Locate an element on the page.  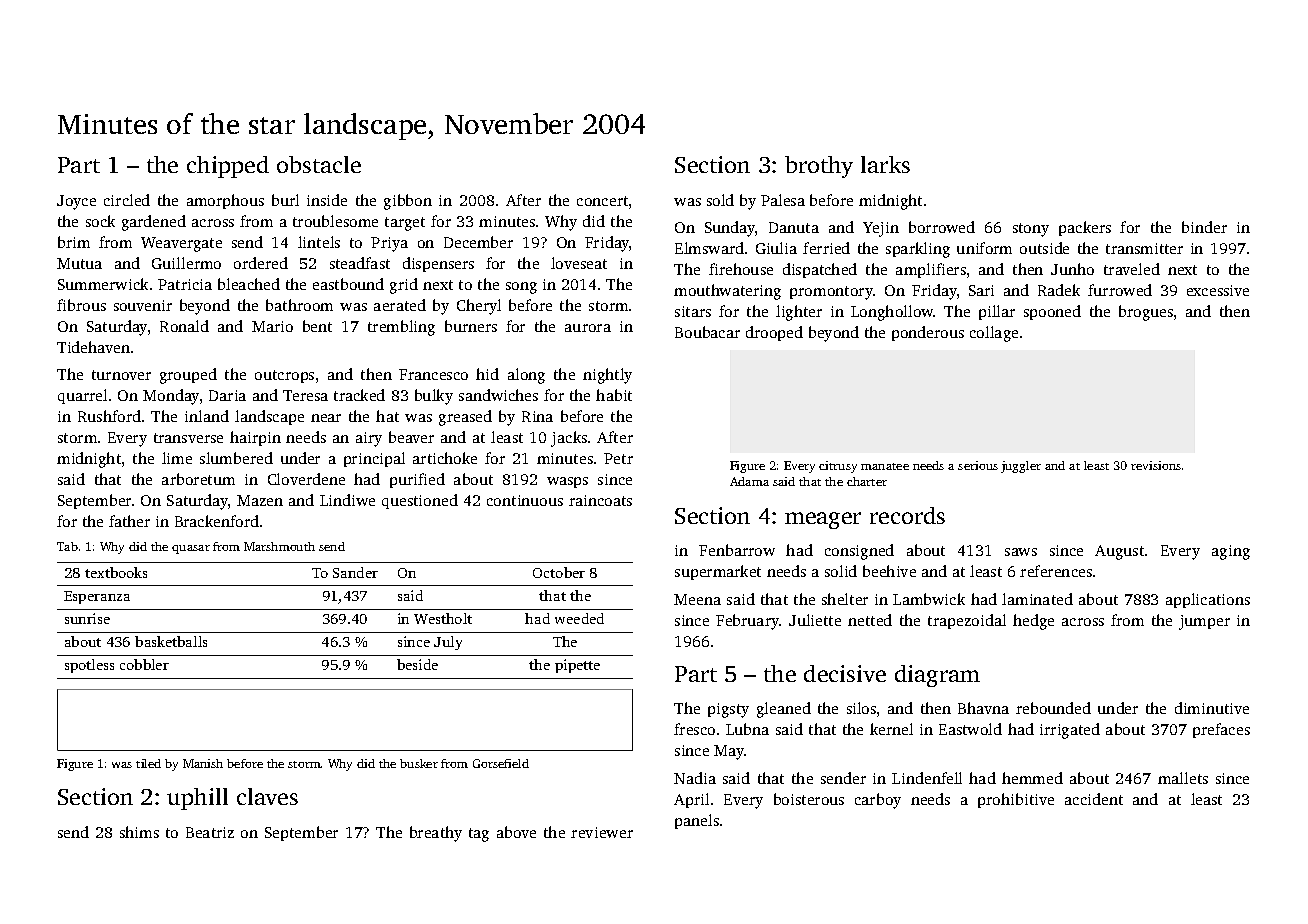
Boubacar is located at coordinates (707, 332).
